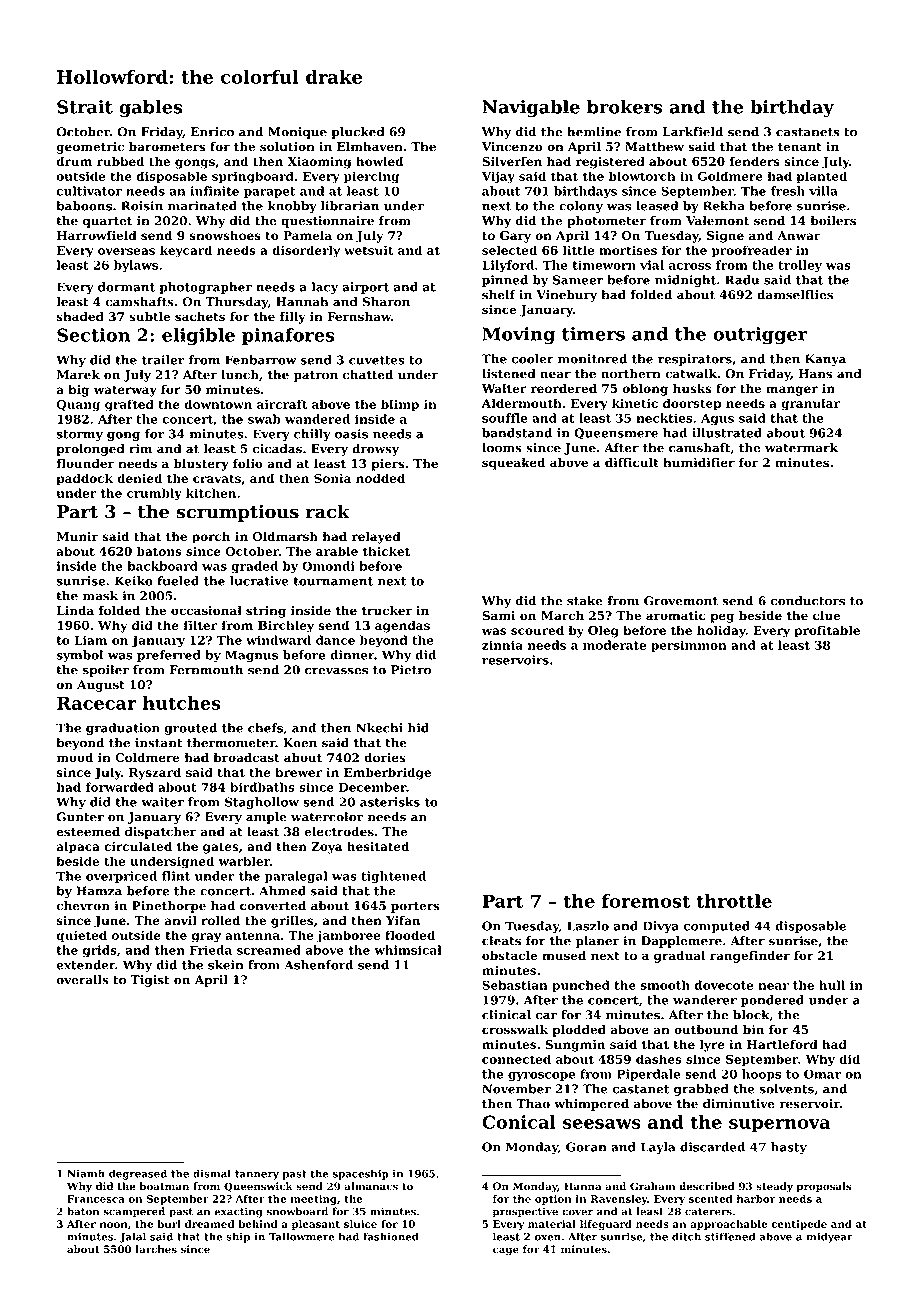 The height and width of the image is (1308, 924). Describe the element at coordinates (212, 1173) in the image. I see `dismal` at that location.
